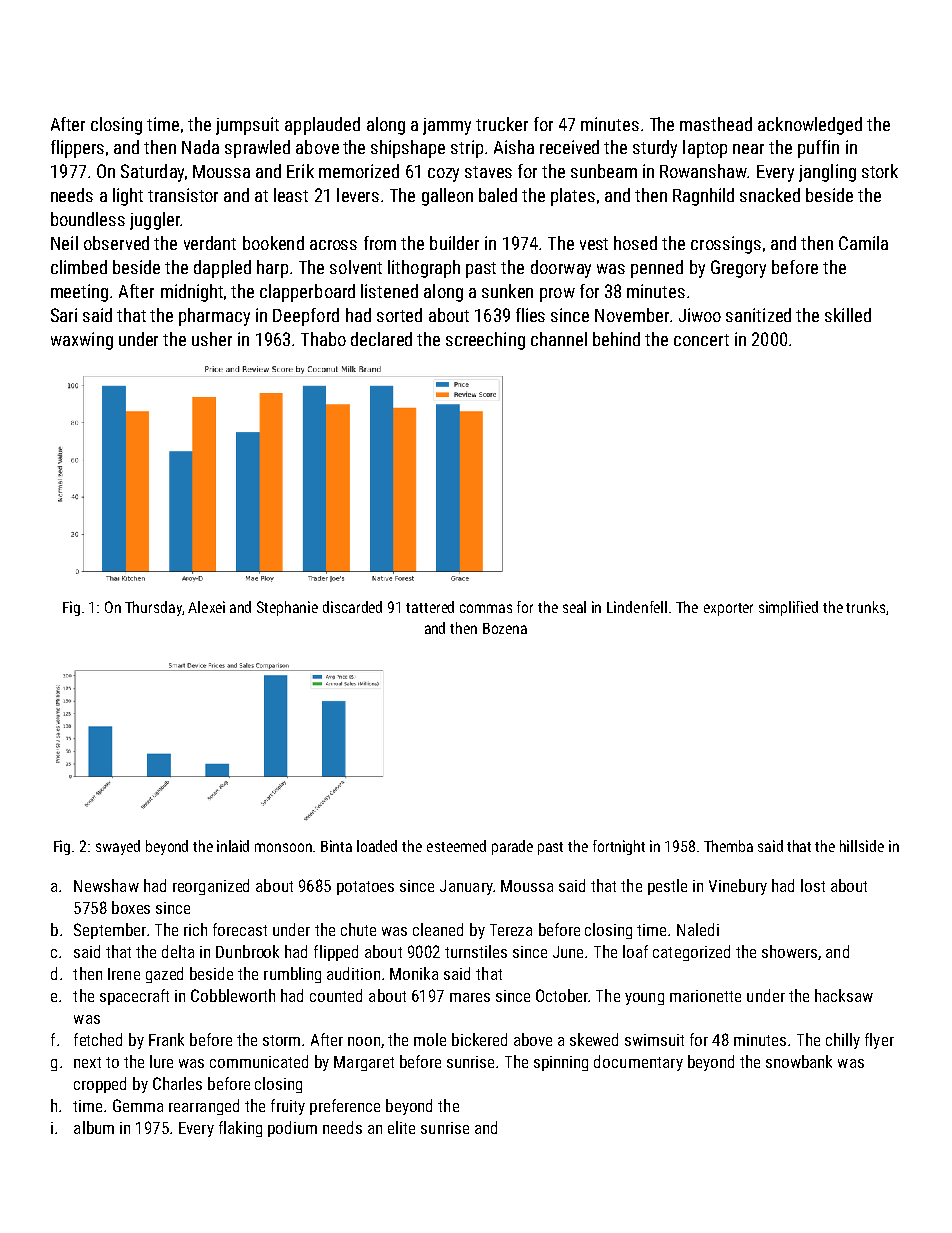  I want to click on trunks, so click(865, 607).
